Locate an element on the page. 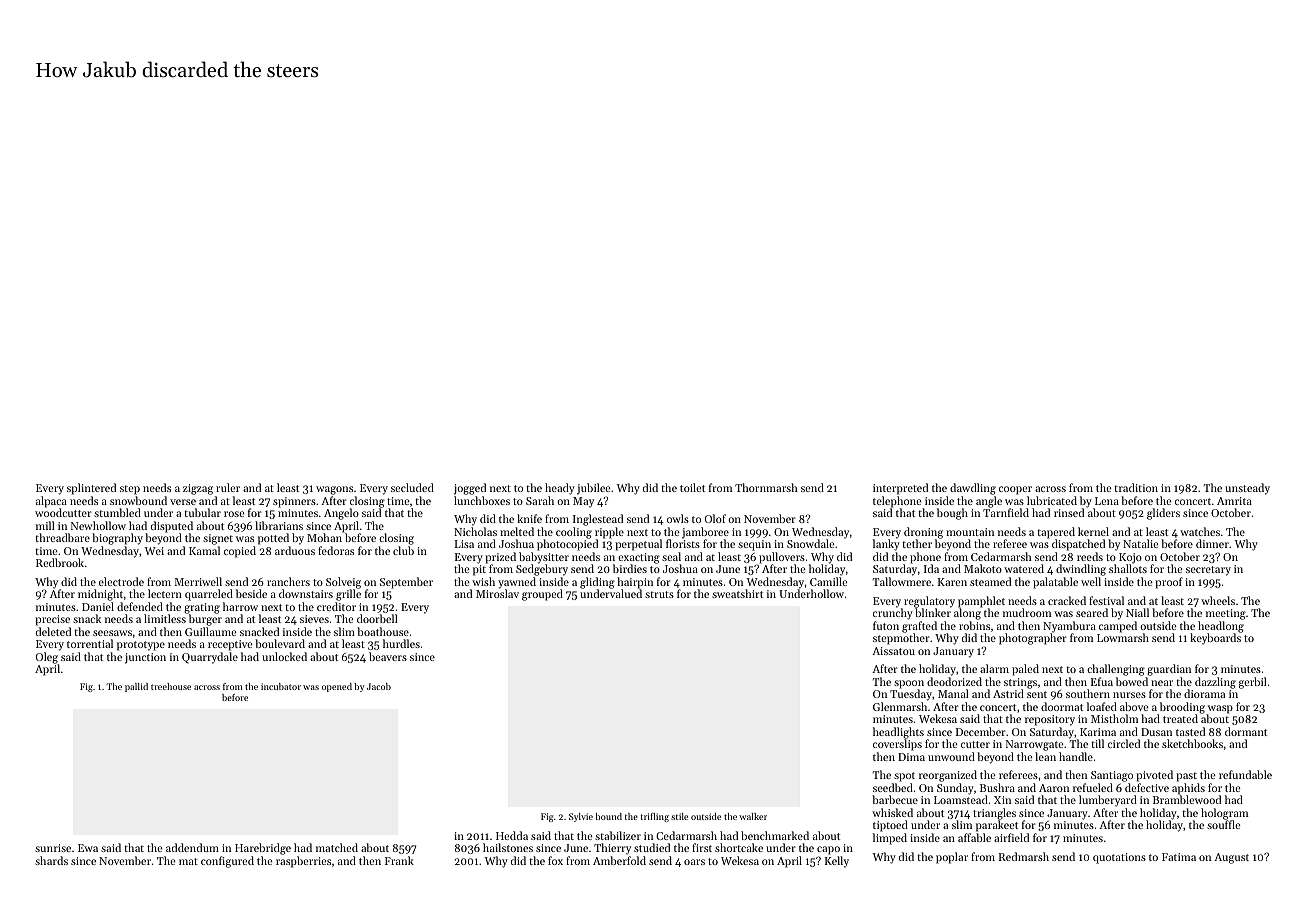 This image has width=1308, height=924. club is located at coordinates (403, 550).
